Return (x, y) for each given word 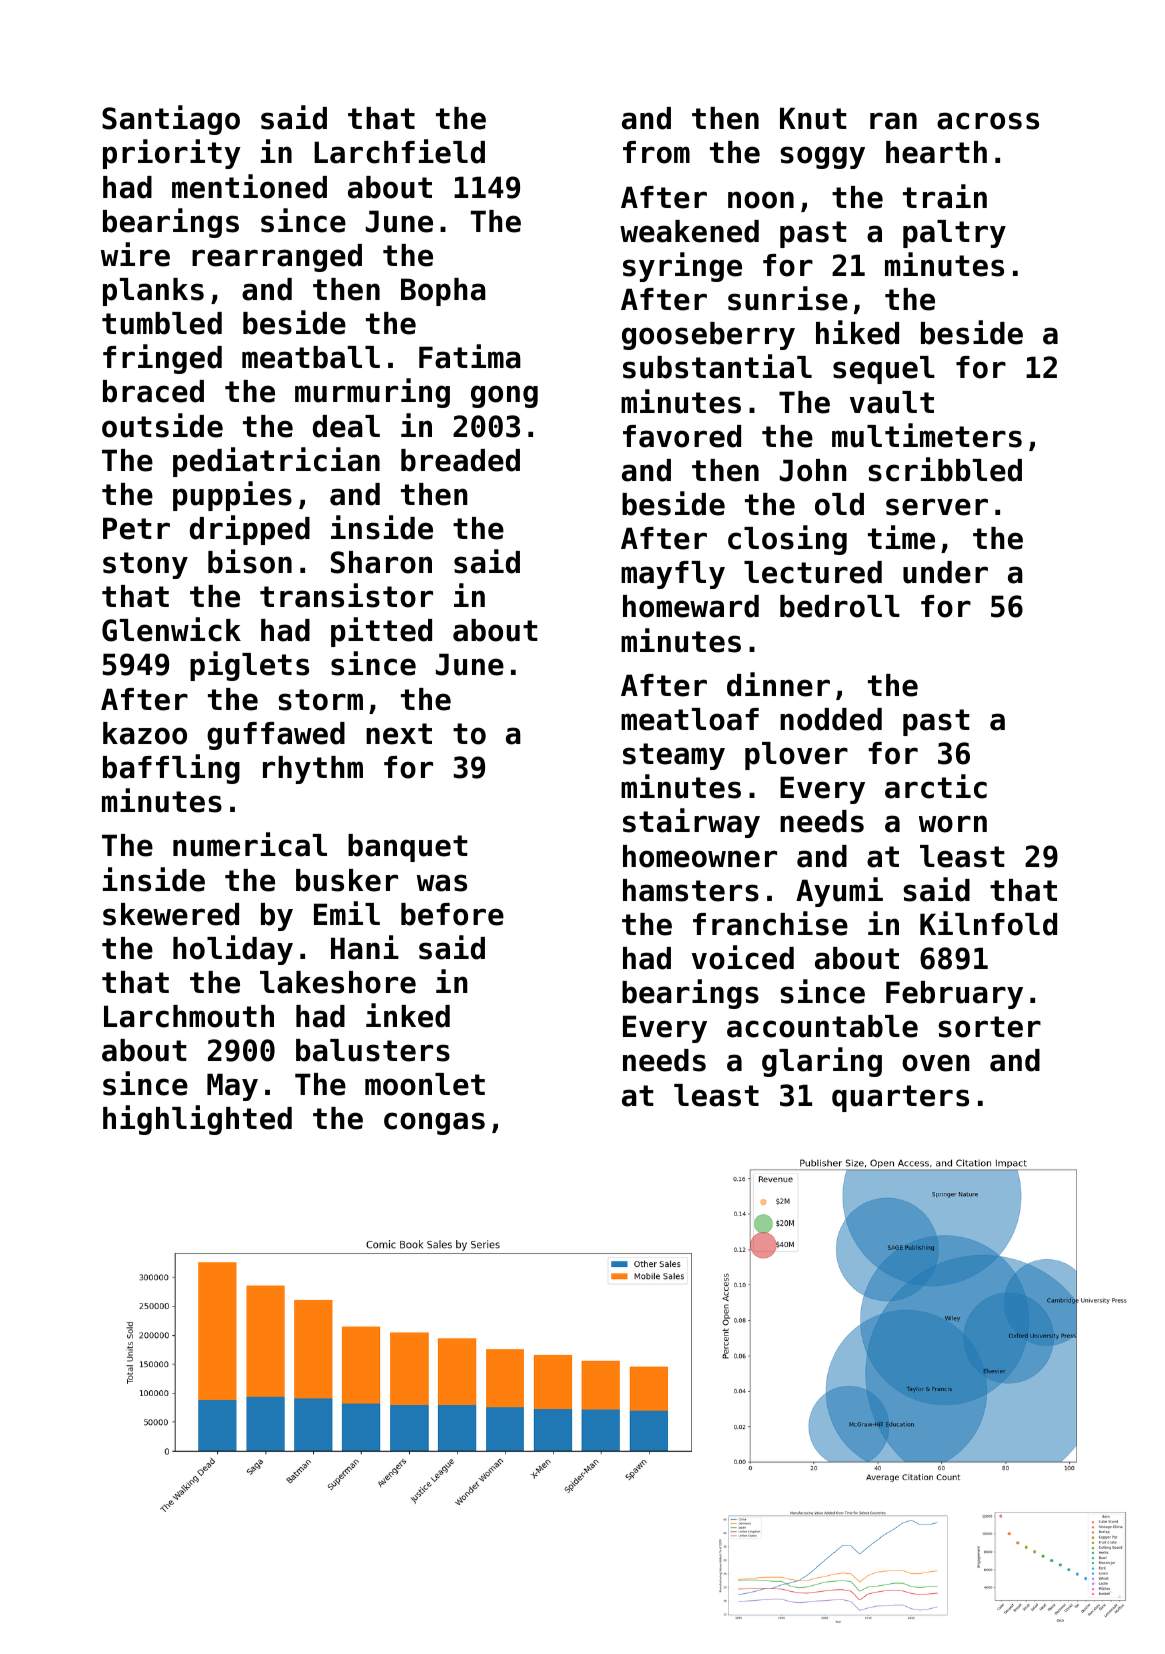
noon (761, 200)
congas (434, 1123)
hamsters (691, 890)
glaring (822, 1062)
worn (953, 824)
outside (162, 425)
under (945, 572)
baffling (171, 769)
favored (682, 436)
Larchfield (399, 151)
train (945, 196)
